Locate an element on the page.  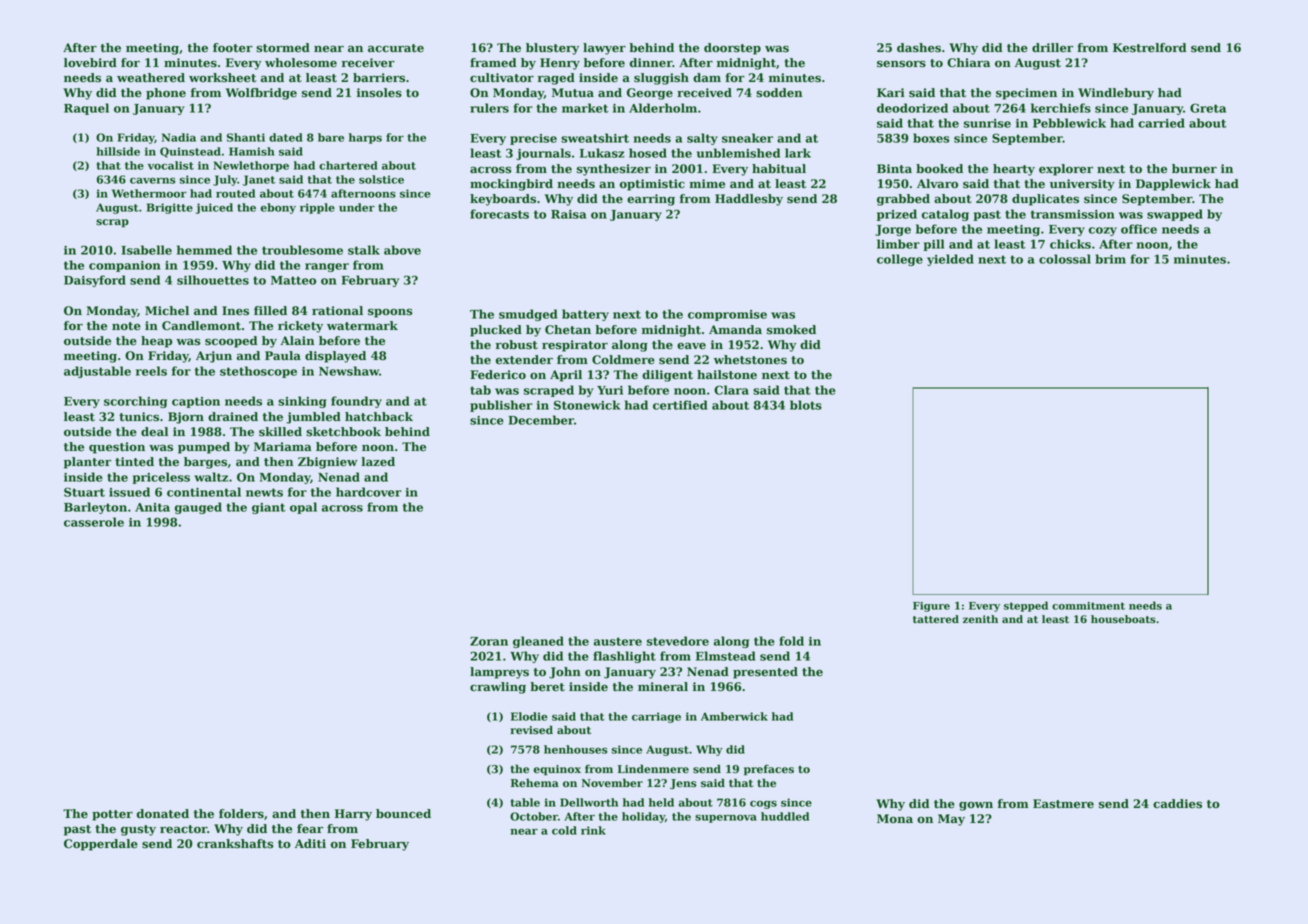
smudged is located at coordinates (528, 315).
